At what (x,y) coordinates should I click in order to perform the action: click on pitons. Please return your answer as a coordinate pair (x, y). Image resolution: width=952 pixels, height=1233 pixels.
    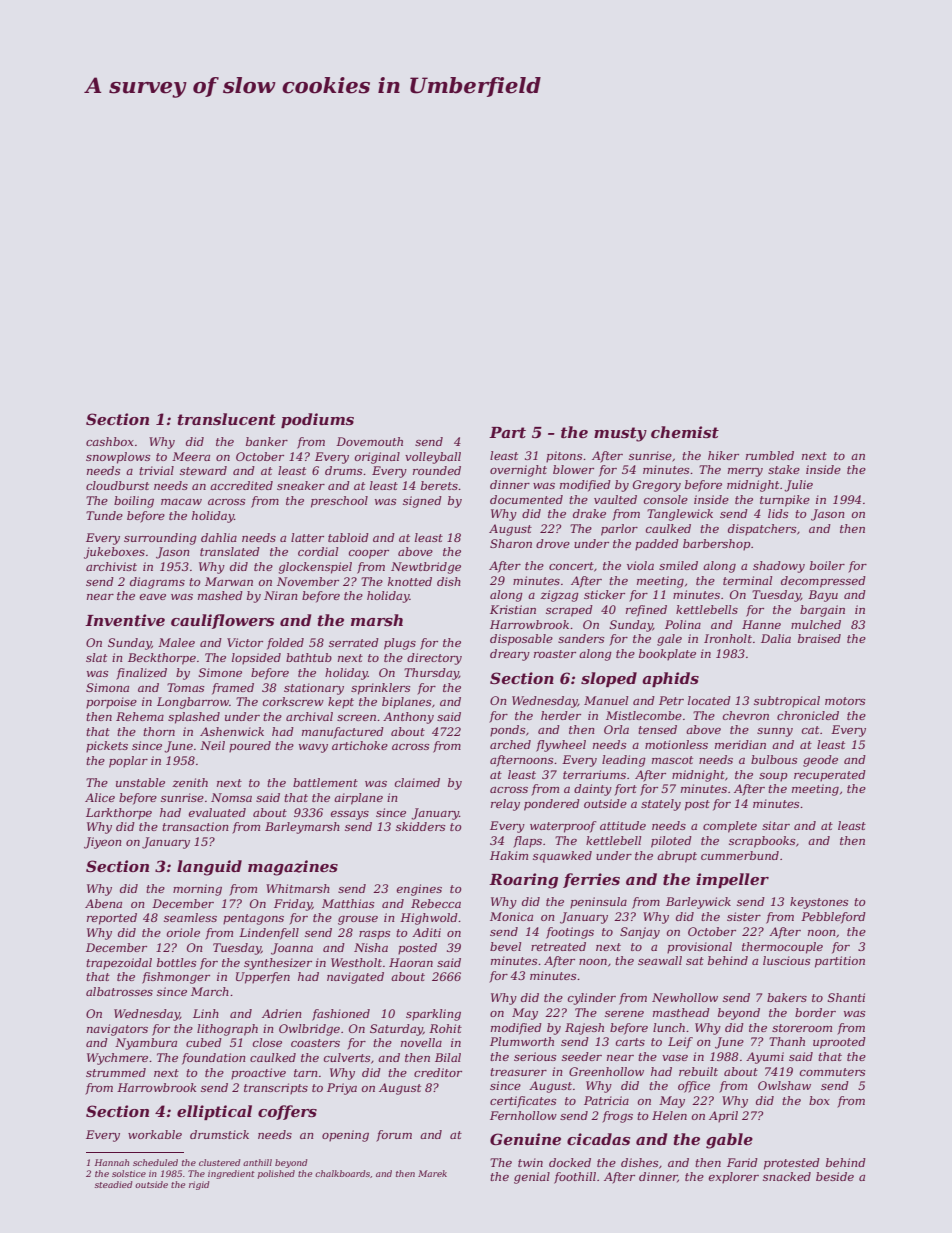
    Looking at the image, I should click on (564, 457).
